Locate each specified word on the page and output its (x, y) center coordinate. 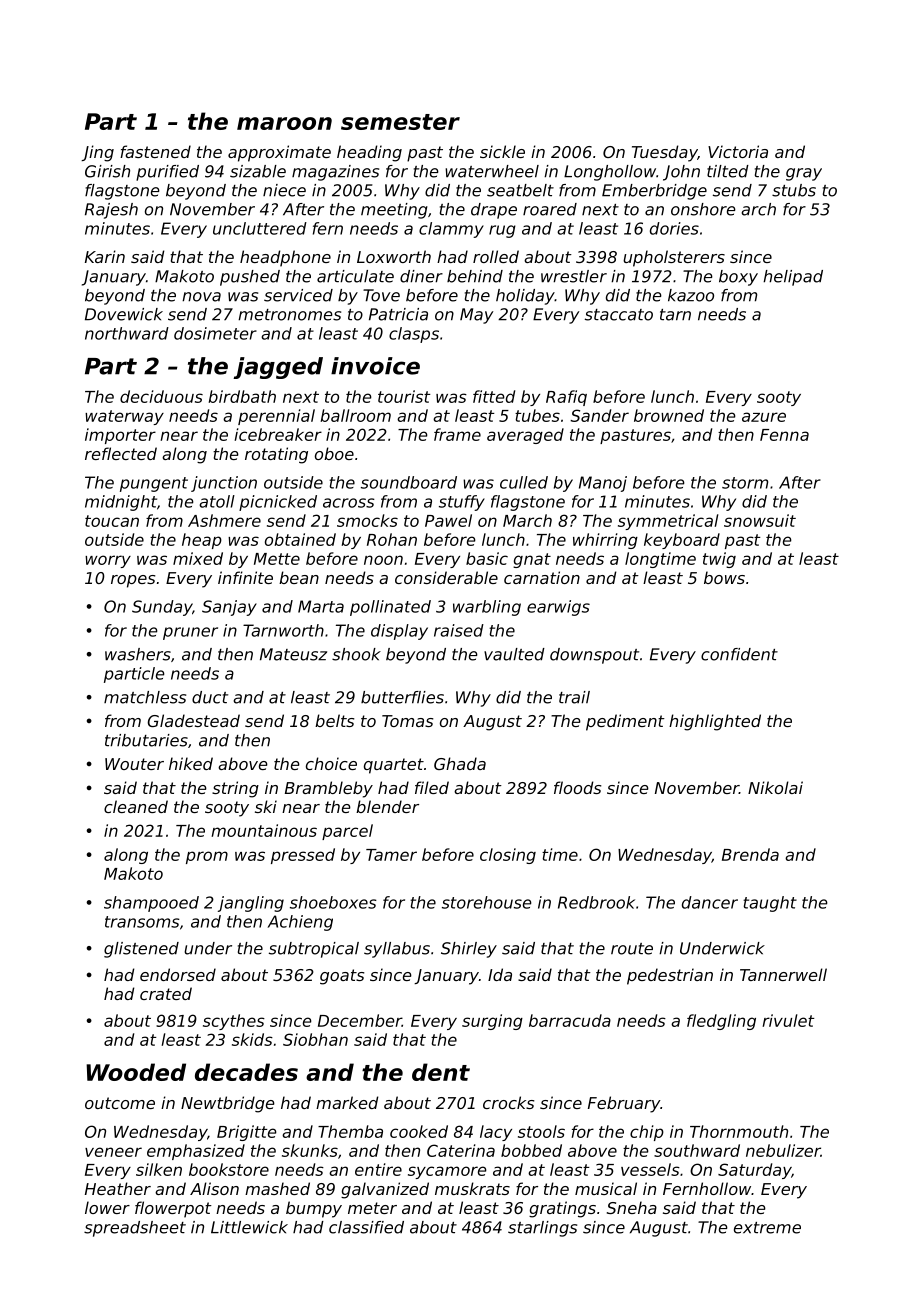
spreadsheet (135, 1229)
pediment (625, 722)
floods (577, 787)
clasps (414, 335)
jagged (278, 368)
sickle (502, 151)
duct (210, 697)
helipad (793, 278)
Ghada (460, 763)
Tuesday (665, 153)
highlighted (715, 722)
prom (207, 857)
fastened (155, 151)
